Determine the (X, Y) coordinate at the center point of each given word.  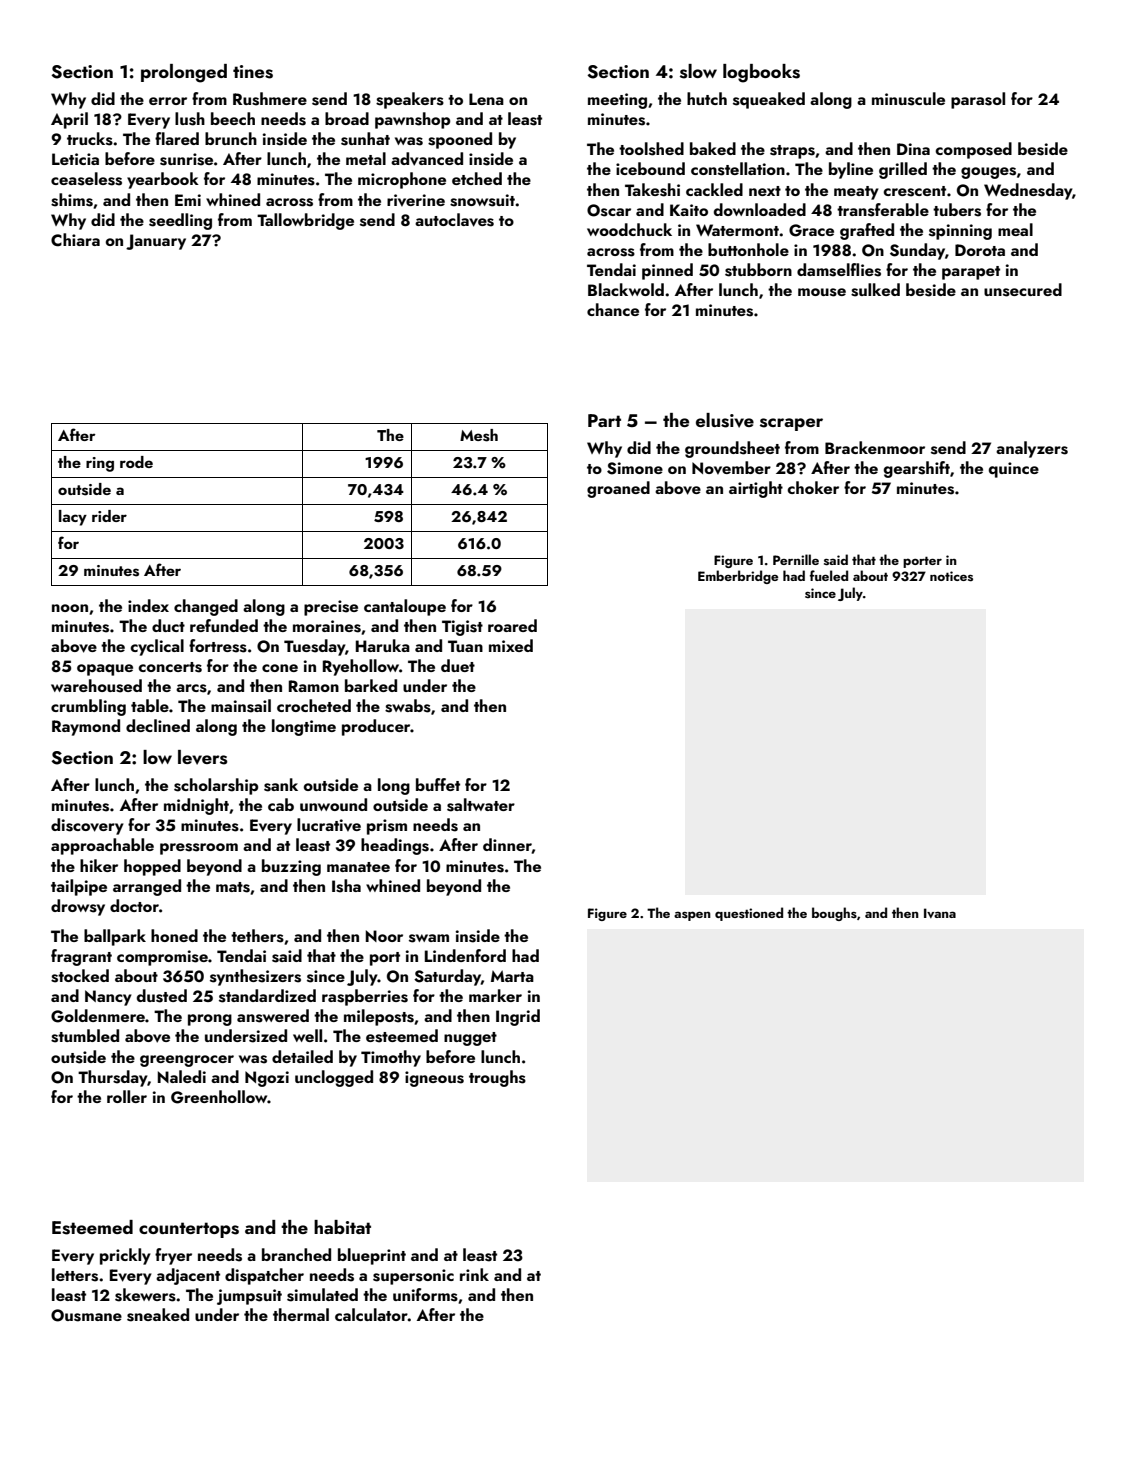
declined (158, 725)
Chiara (75, 240)
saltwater (481, 805)
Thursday (113, 1078)
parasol (978, 100)
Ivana (940, 913)
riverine (416, 200)
